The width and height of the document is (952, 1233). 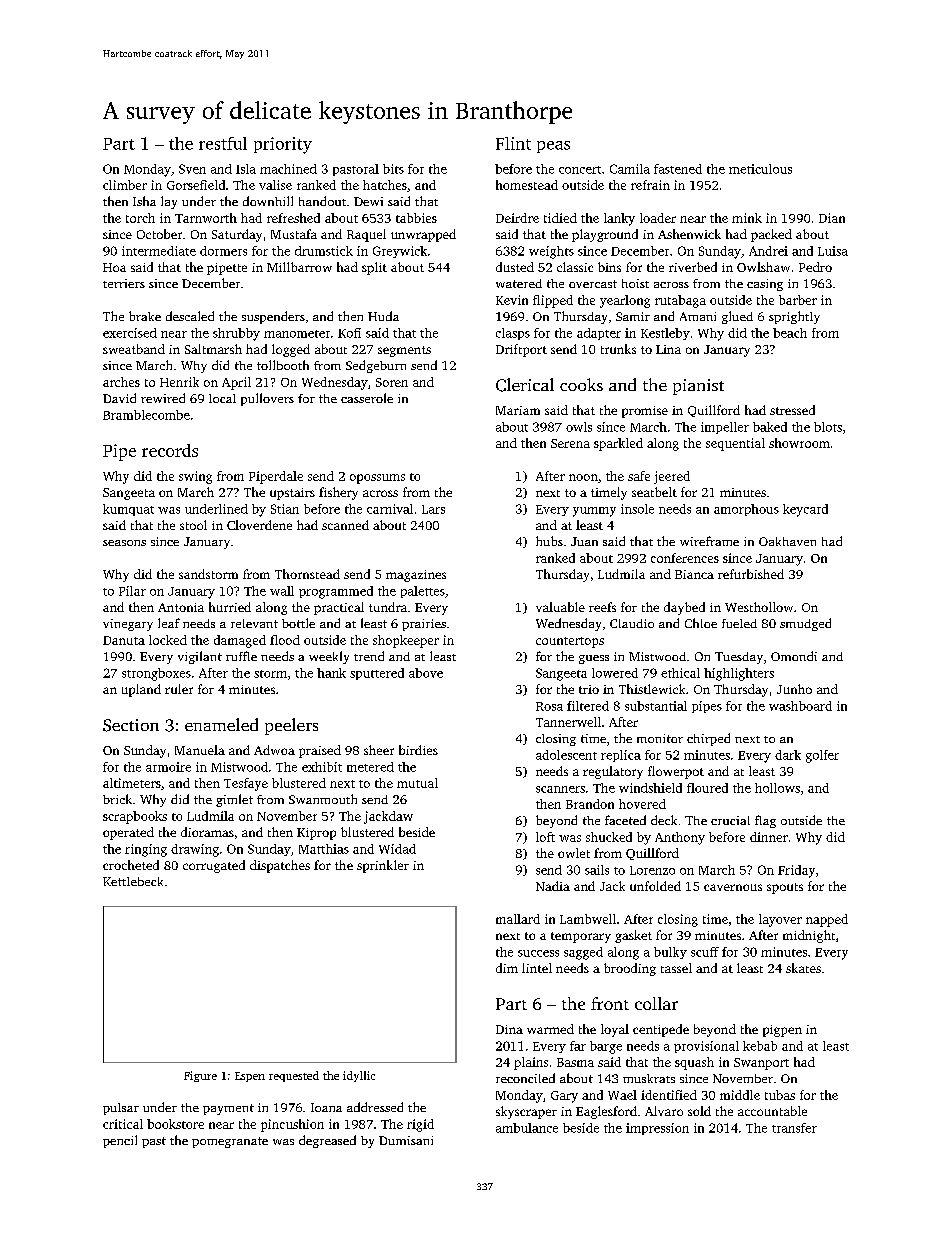 I want to click on Deirdre, so click(x=517, y=218).
